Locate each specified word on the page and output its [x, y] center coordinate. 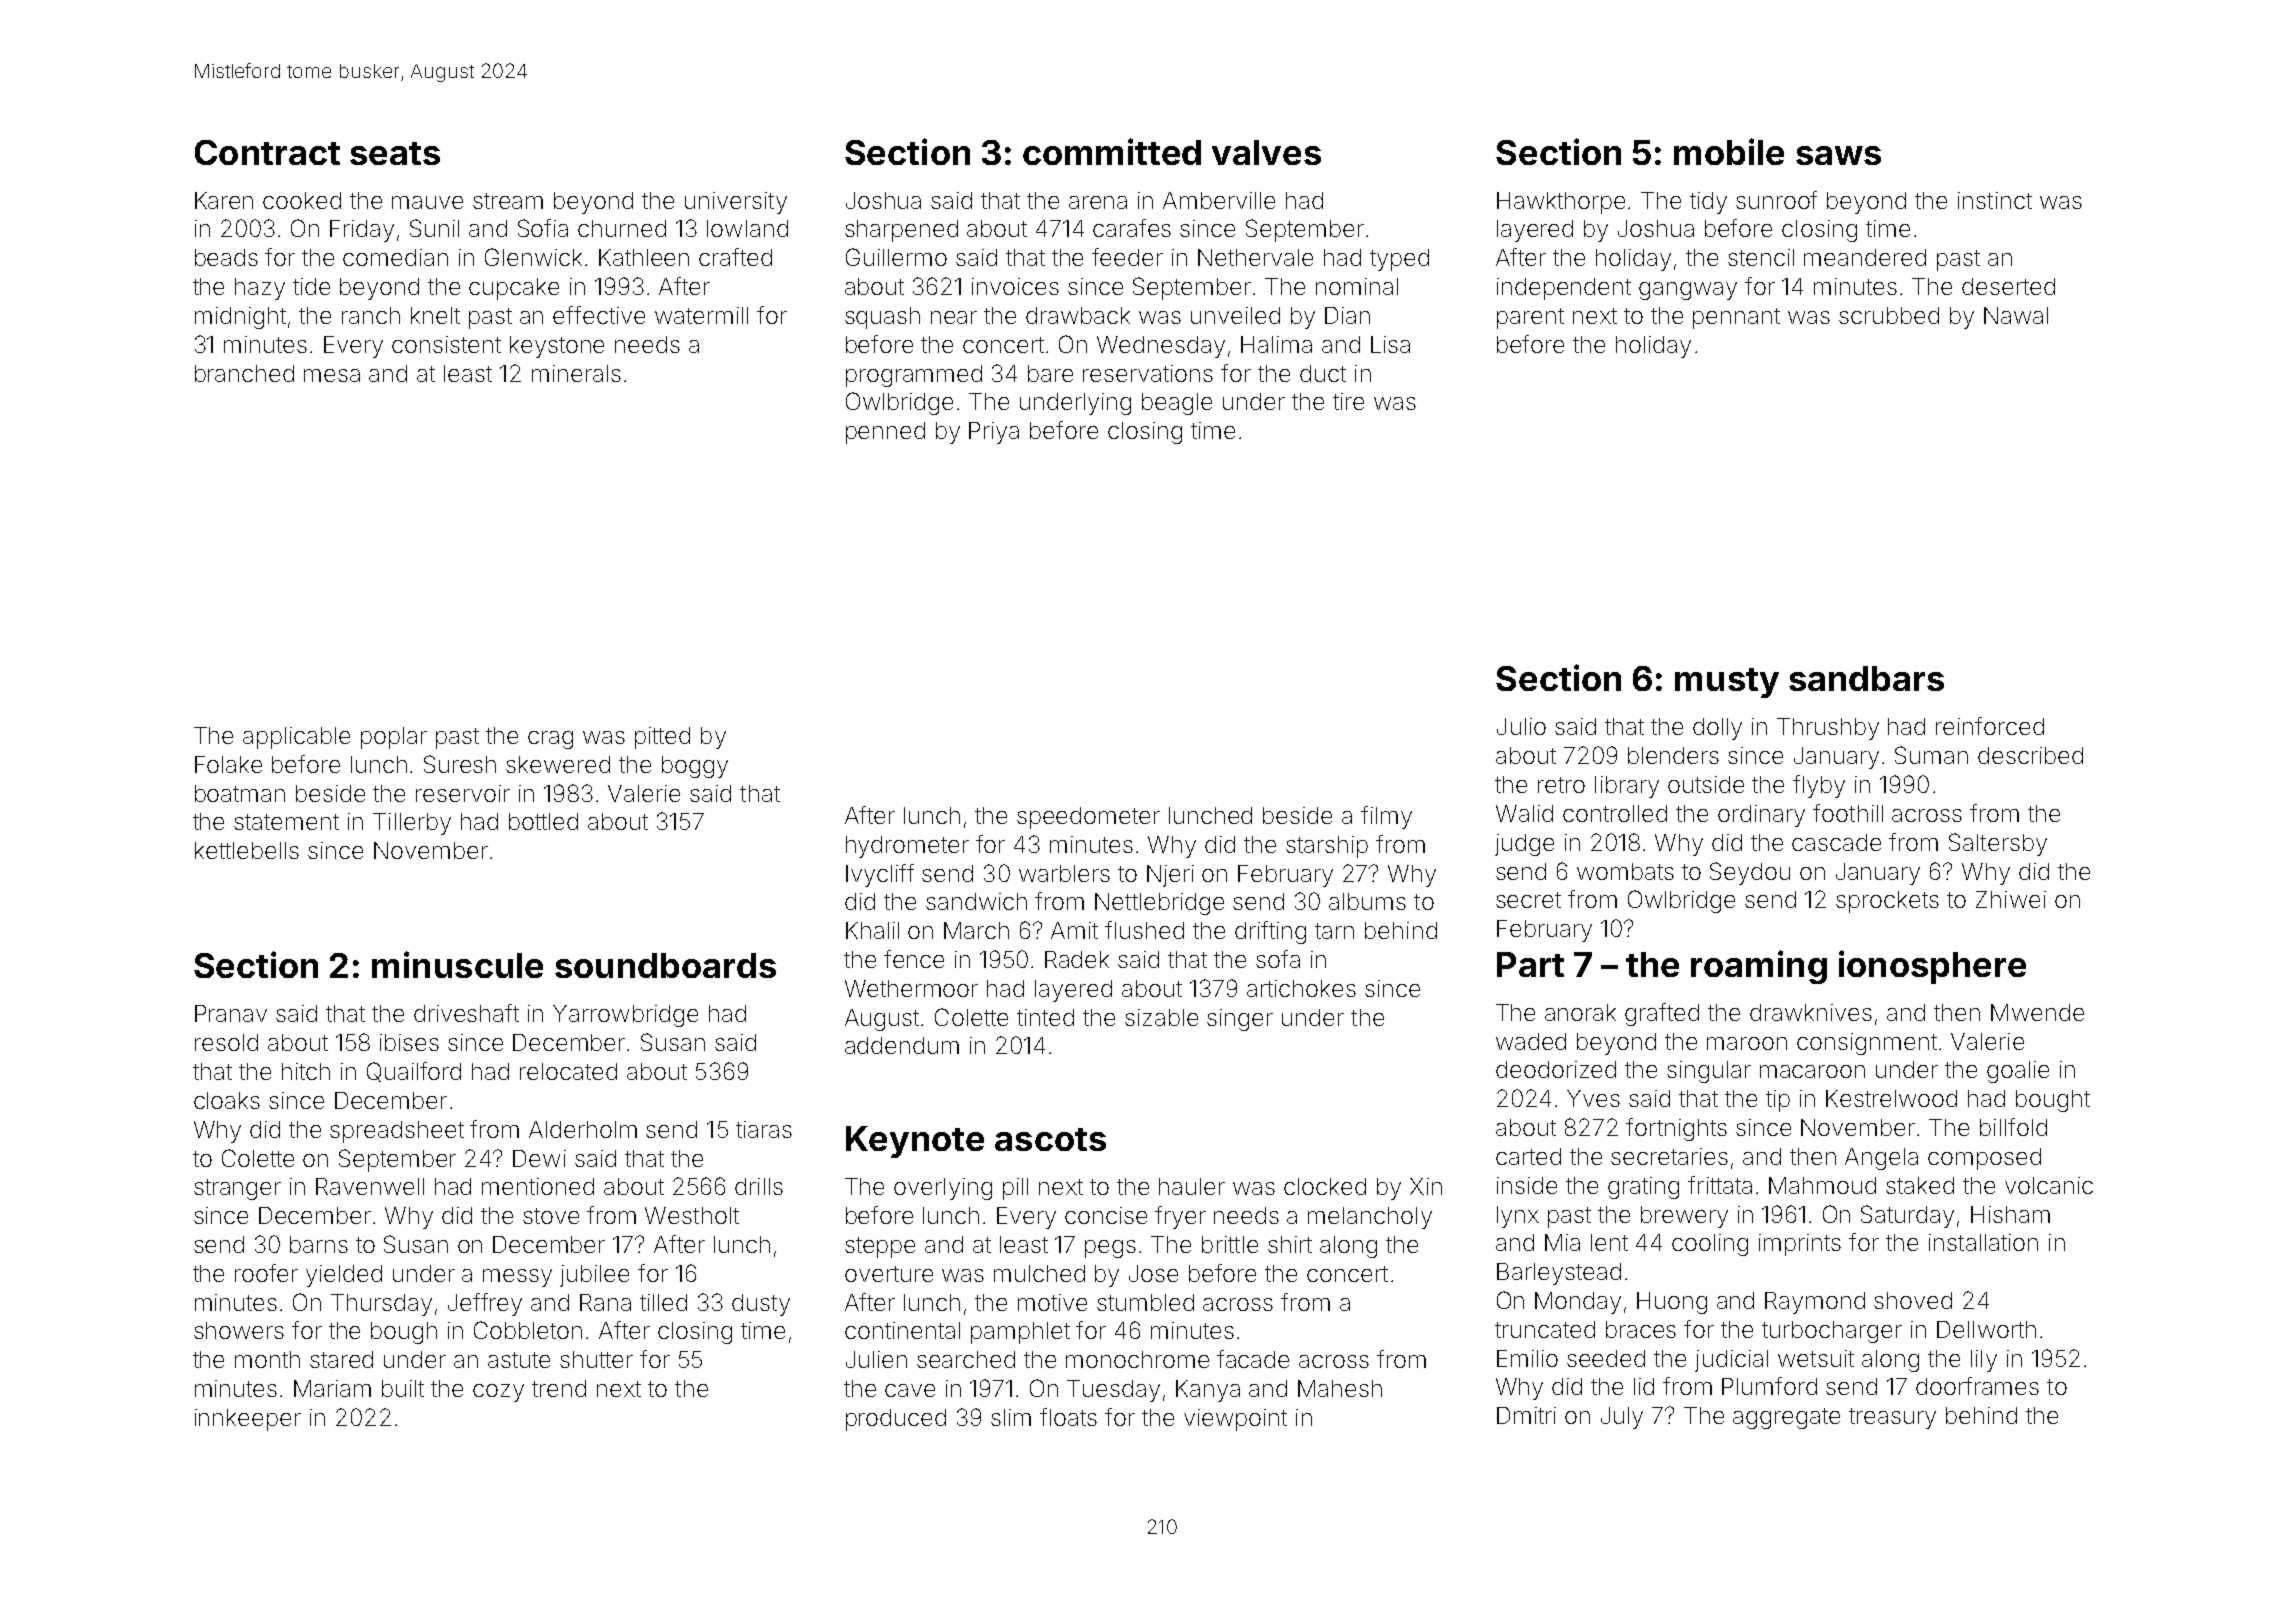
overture [889, 1274]
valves [1266, 152]
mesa [332, 375]
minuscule [457, 964]
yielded [344, 1276]
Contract [267, 152]
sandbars [1866, 678]
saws [1838, 155]
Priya [994, 433]
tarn [1334, 931]
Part [1530, 964]
